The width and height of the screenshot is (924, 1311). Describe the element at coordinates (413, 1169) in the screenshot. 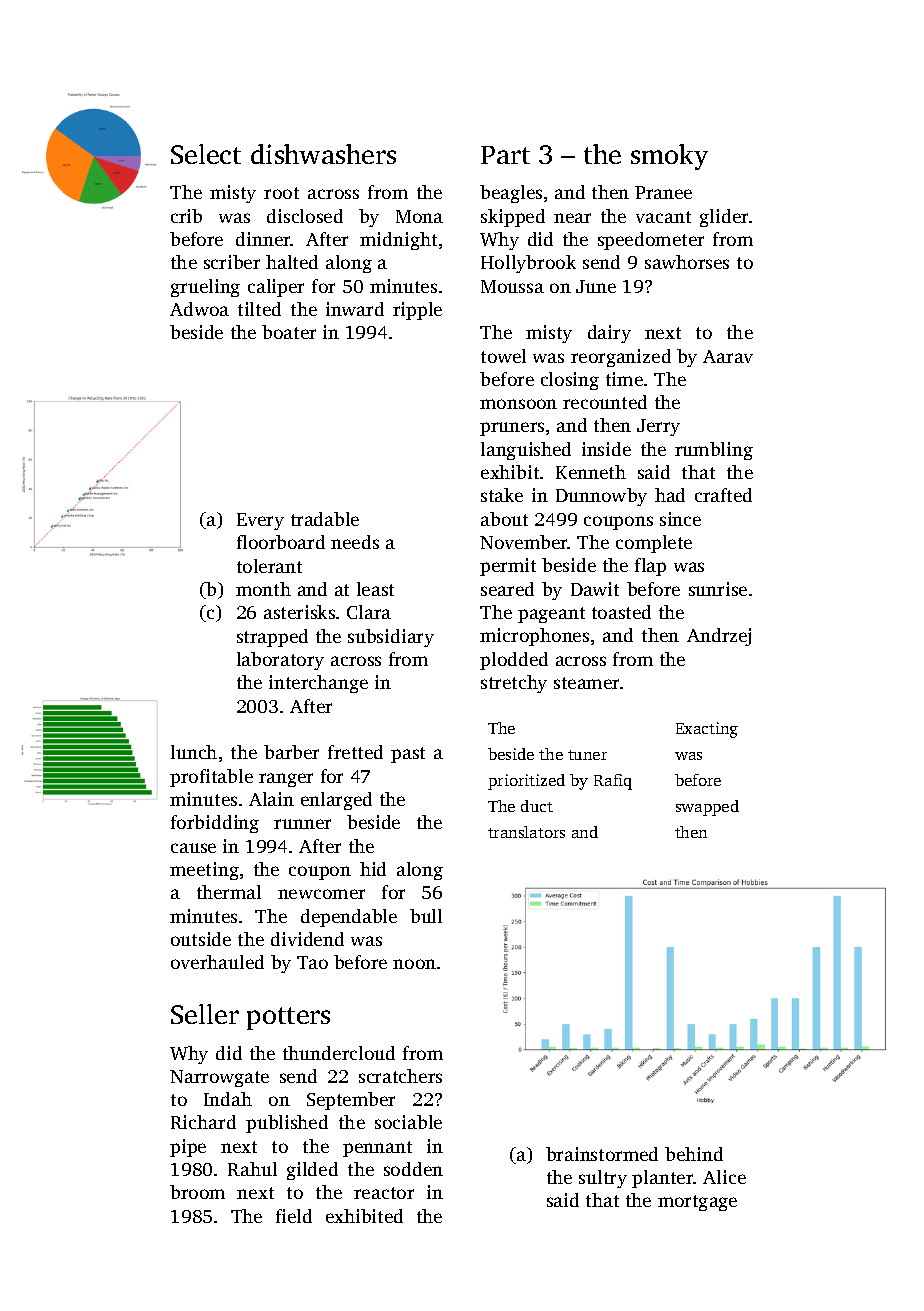

I see `sodden` at that location.
